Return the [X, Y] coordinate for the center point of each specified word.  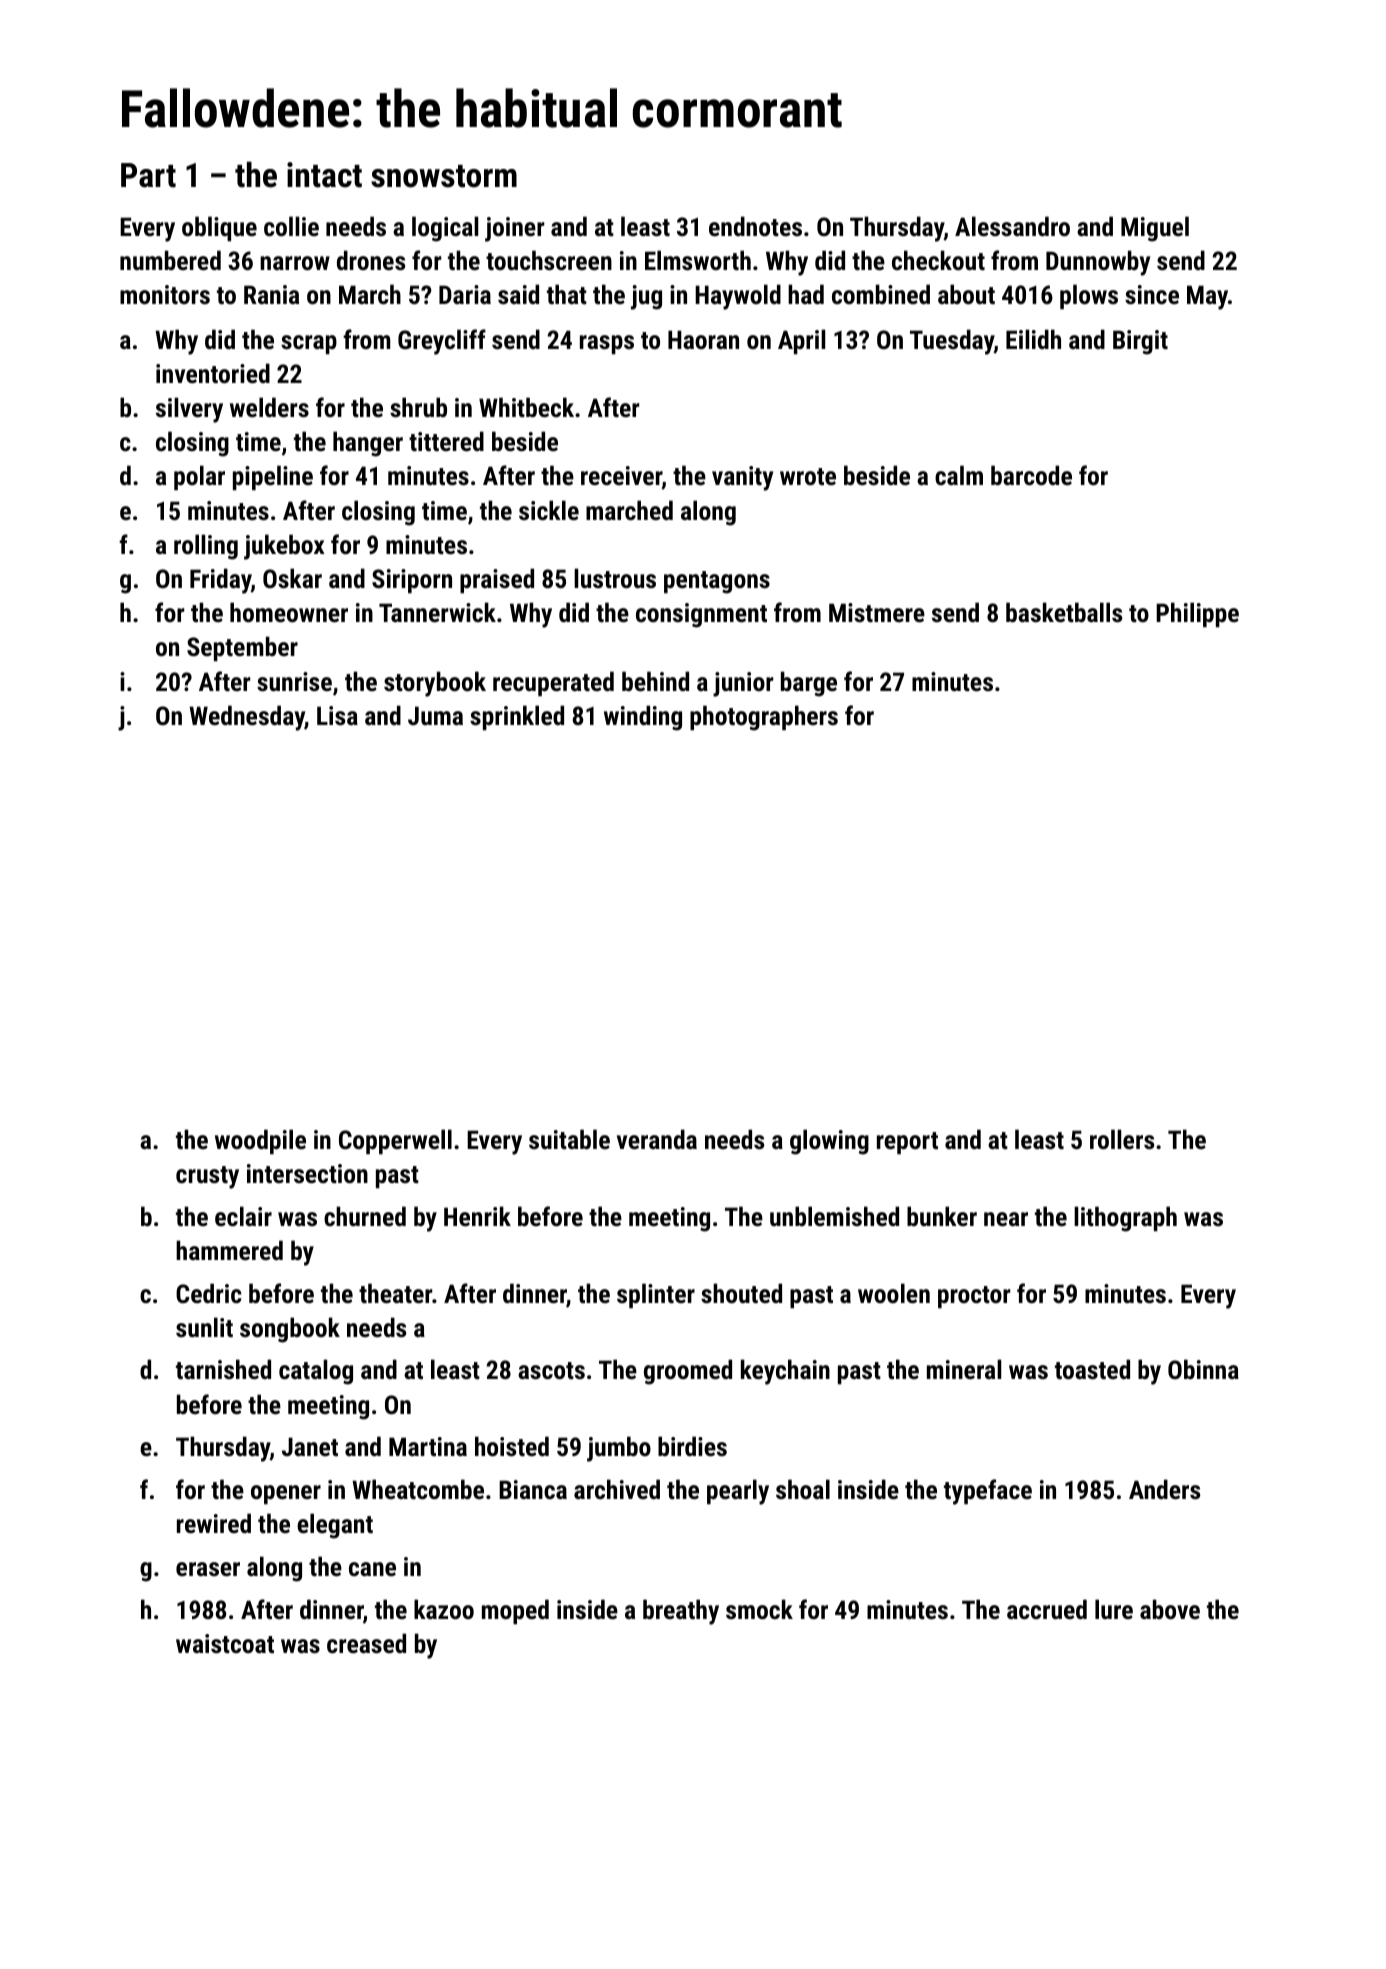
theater [395, 1293]
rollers [1122, 1139]
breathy [681, 1612]
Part [148, 175]
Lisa [337, 715]
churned [365, 1216]
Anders [1164, 1489]
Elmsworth [698, 260]
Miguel [1155, 229]
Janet [310, 1446]
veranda [657, 1139]
